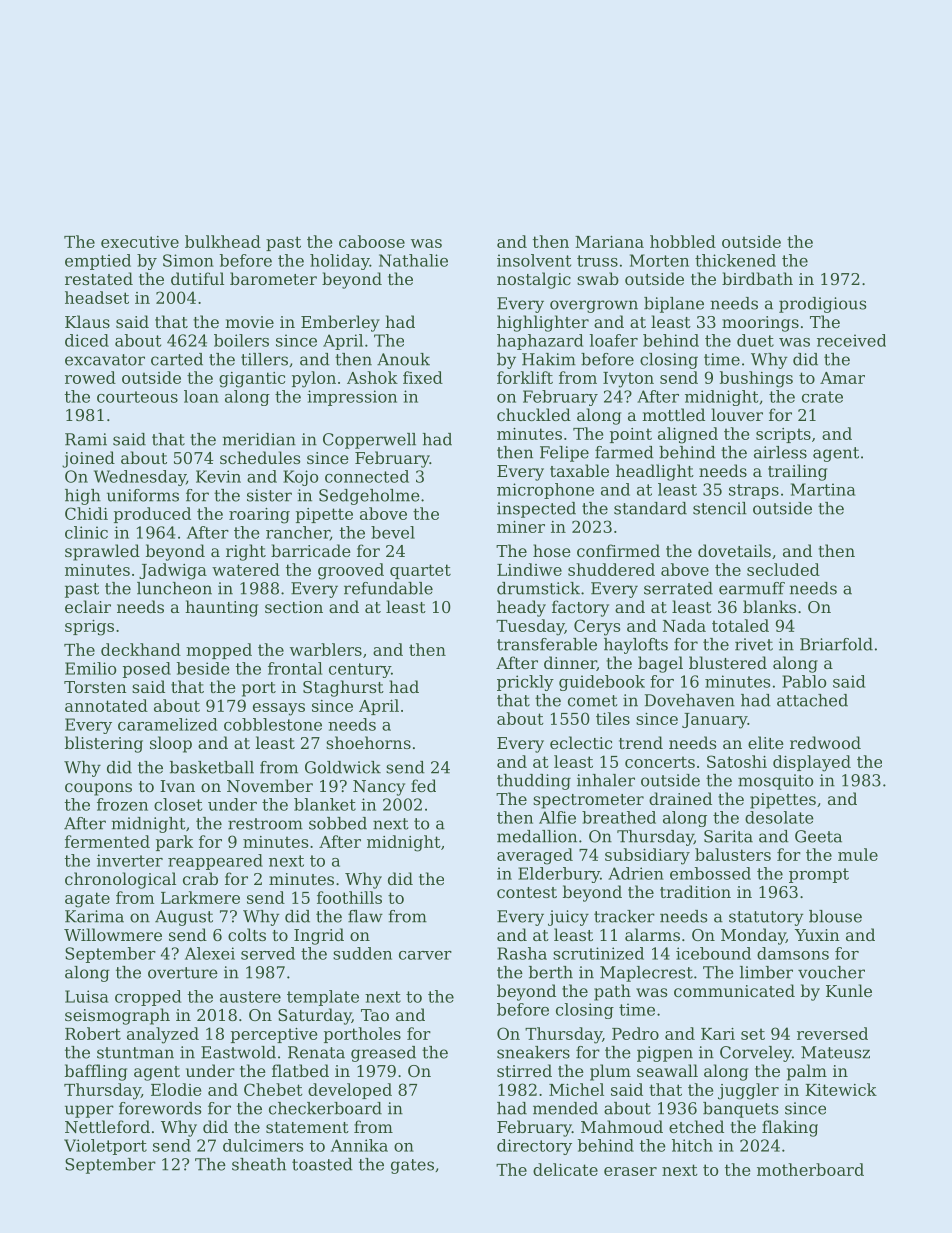 Image resolution: width=952 pixels, height=1233 pixels. What do you see at coordinates (565, 1108) in the screenshot?
I see `mended` at bounding box center [565, 1108].
